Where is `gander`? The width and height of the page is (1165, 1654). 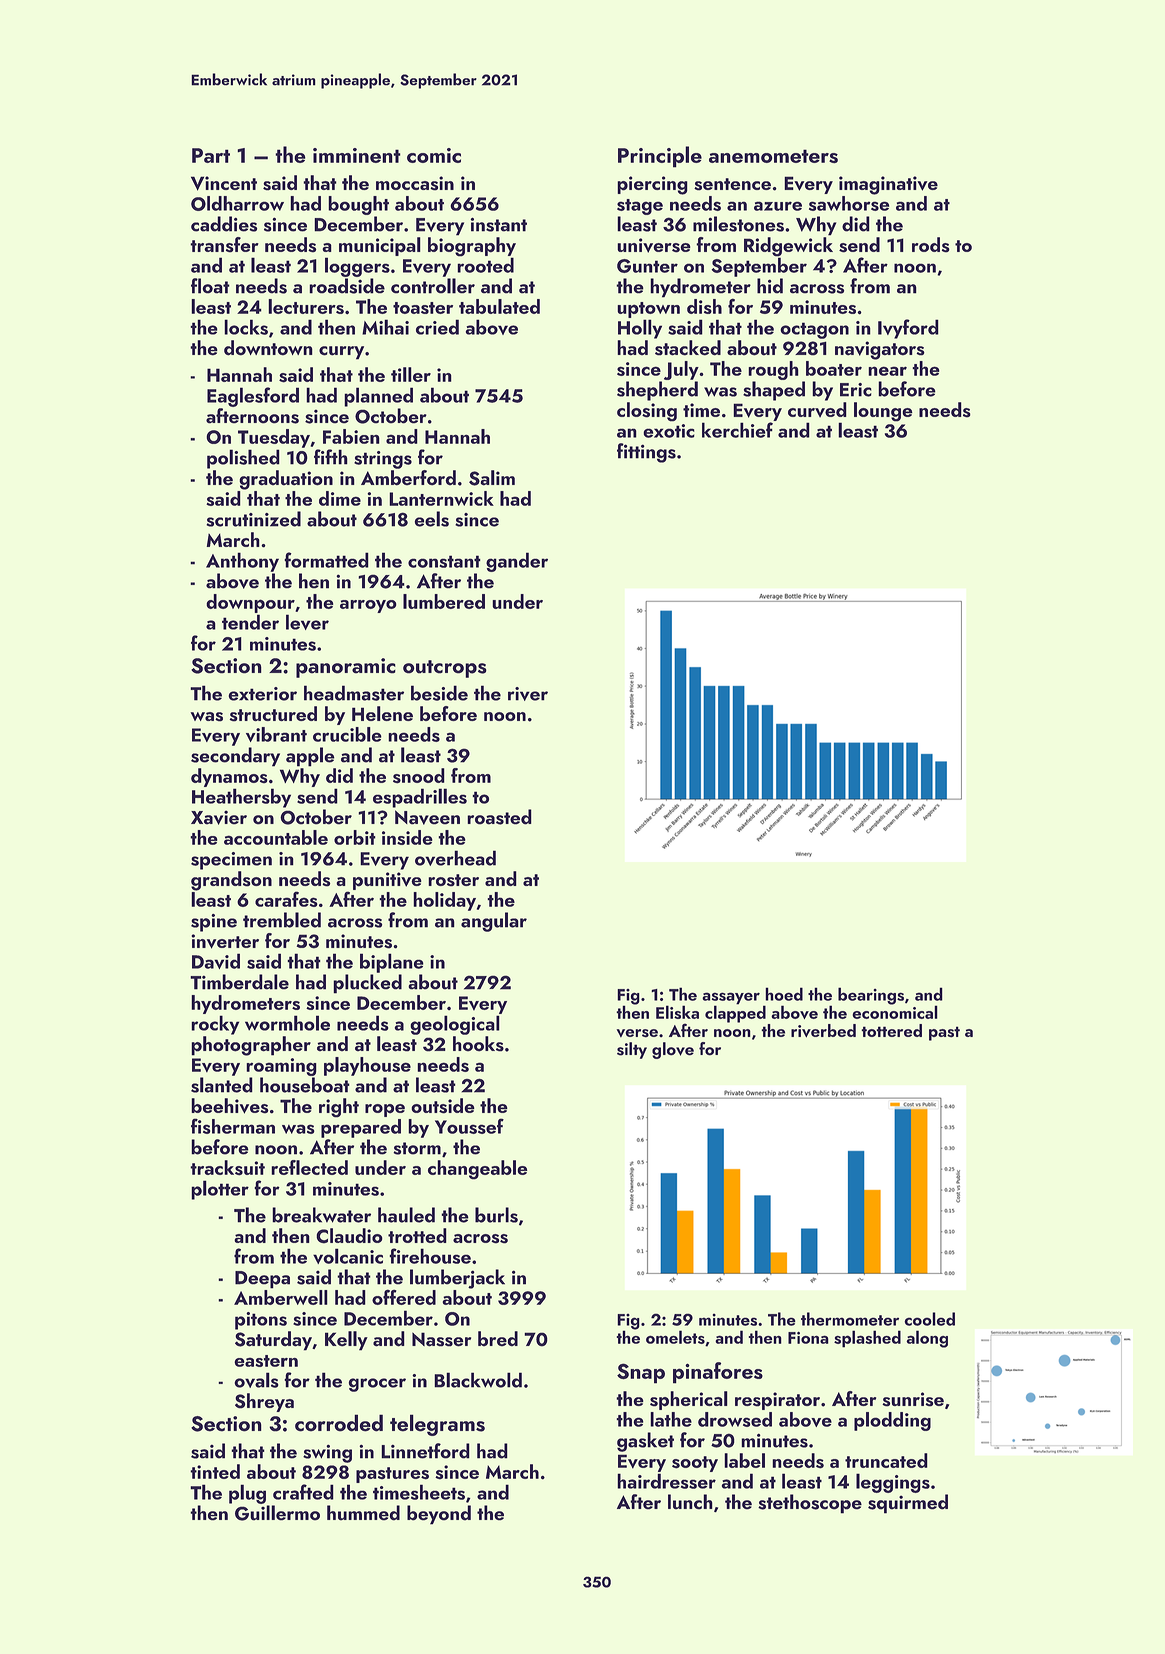 gander is located at coordinates (517, 562).
